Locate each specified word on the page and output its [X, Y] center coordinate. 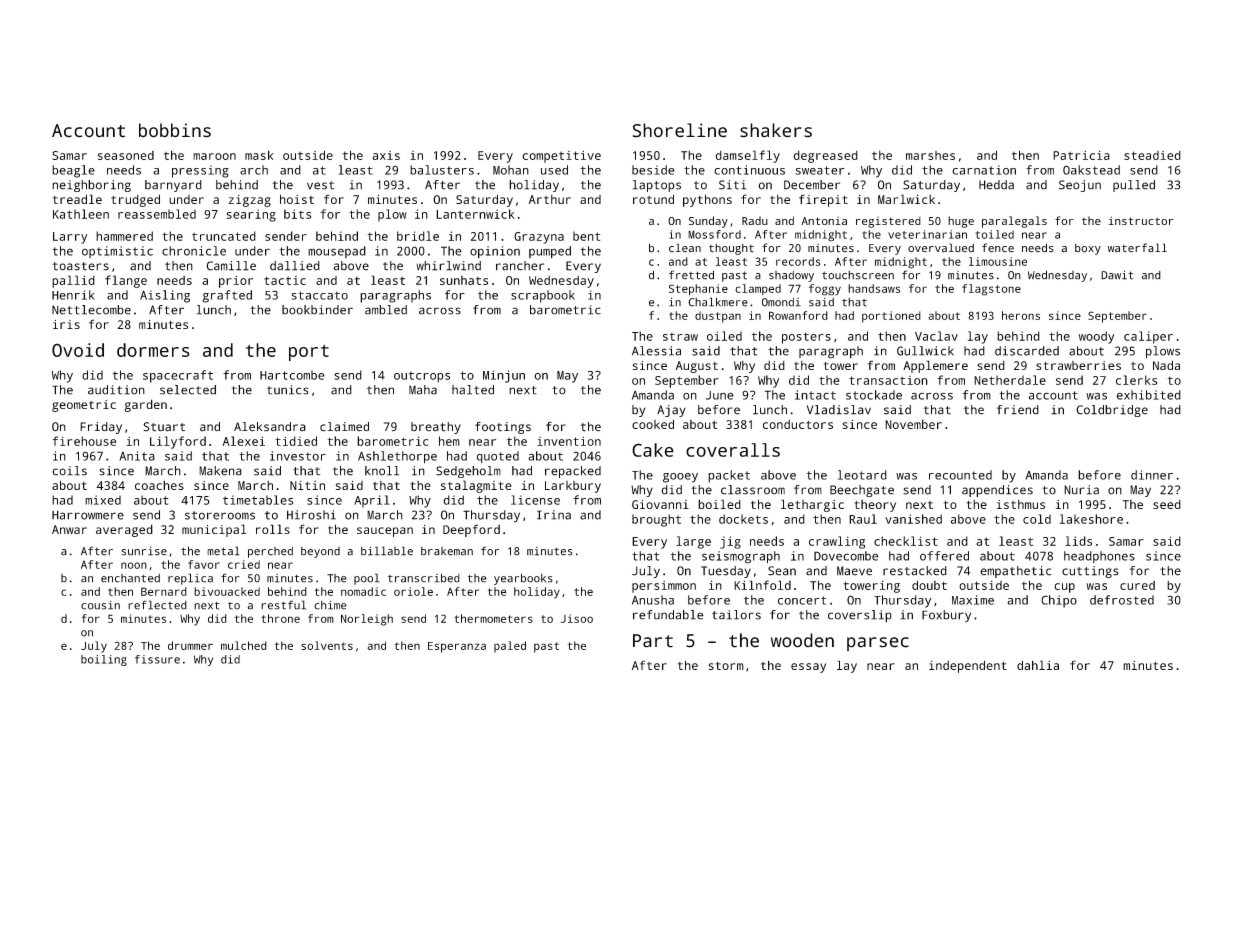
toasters [80, 266]
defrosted [1122, 600]
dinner [1152, 475]
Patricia [1081, 155]
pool [367, 579]
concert [802, 600]
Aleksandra [270, 427]
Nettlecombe [91, 310]
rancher [520, 266]
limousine [998, 261]
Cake [653, 450]
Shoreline [679, 130]
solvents [327, 645]
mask [259, 155]
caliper [1148, 337]
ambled [386, 310]
